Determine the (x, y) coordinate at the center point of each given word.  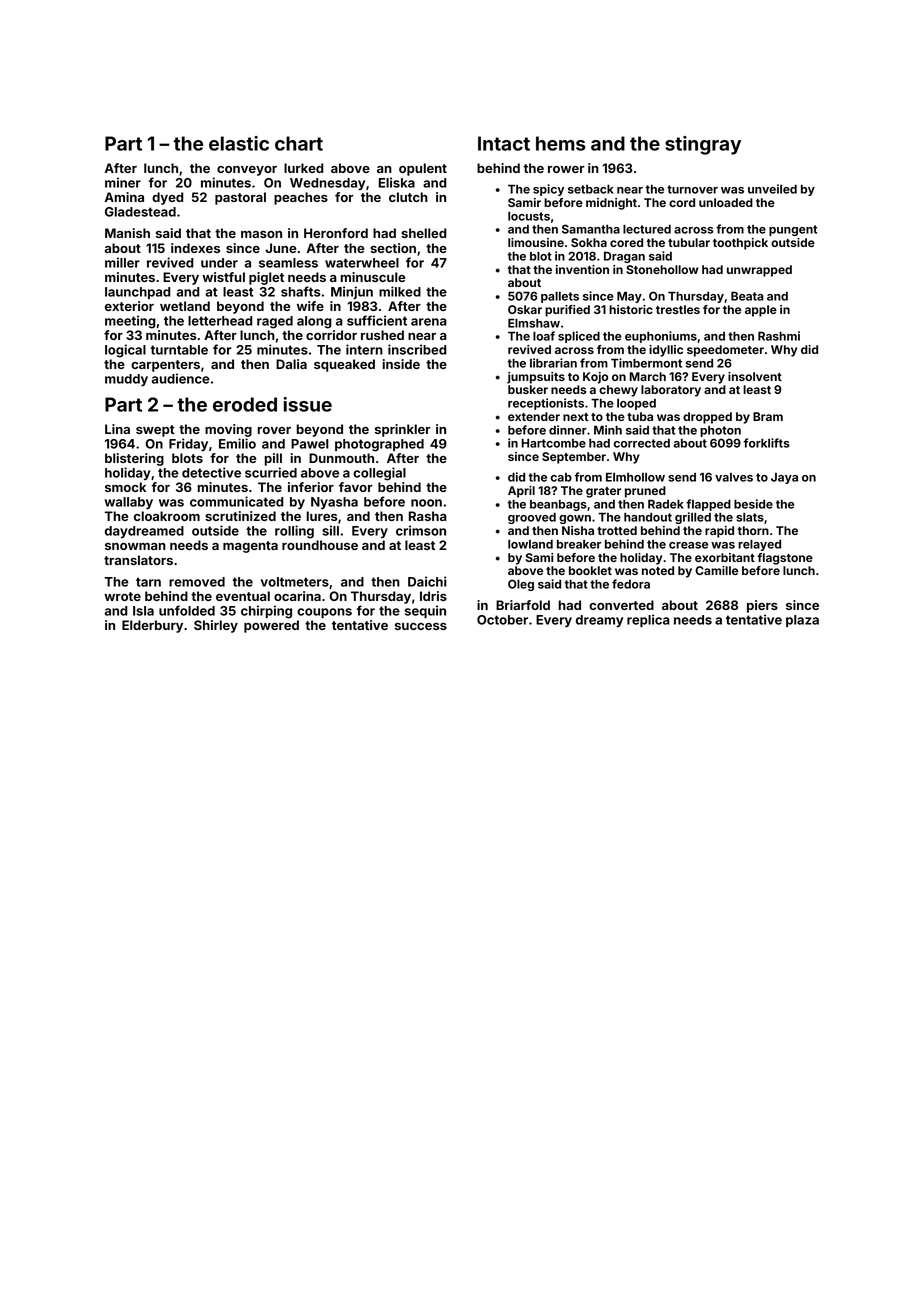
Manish (127, 233)
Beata (747, 296)
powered (271, 626)
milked (400, 291)
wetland (185, 306)
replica (648, 620)
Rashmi (779, 336)
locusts (529, 216)
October (502, 620)
